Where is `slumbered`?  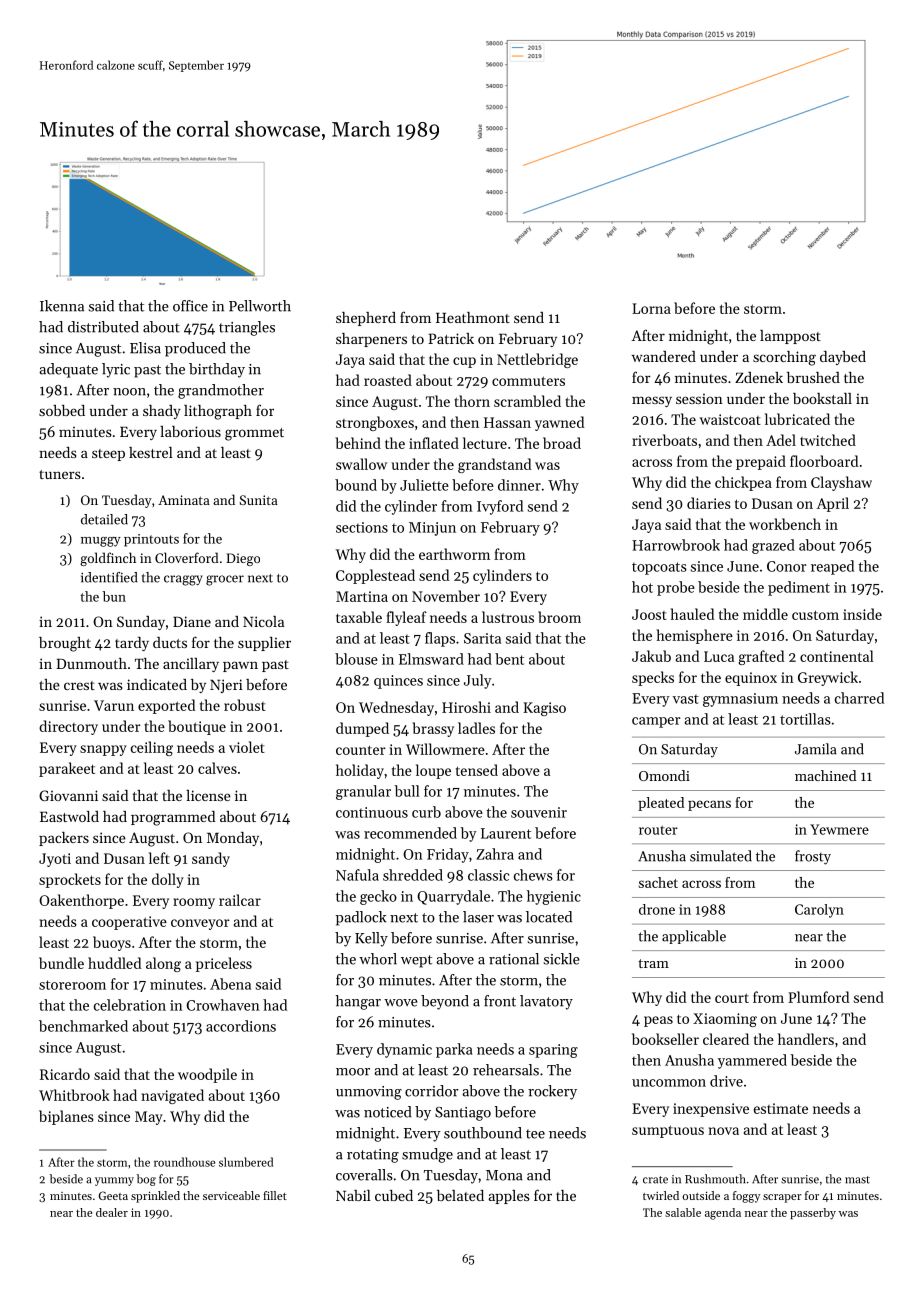 slumbered is located at coordinates (246, 1162).
